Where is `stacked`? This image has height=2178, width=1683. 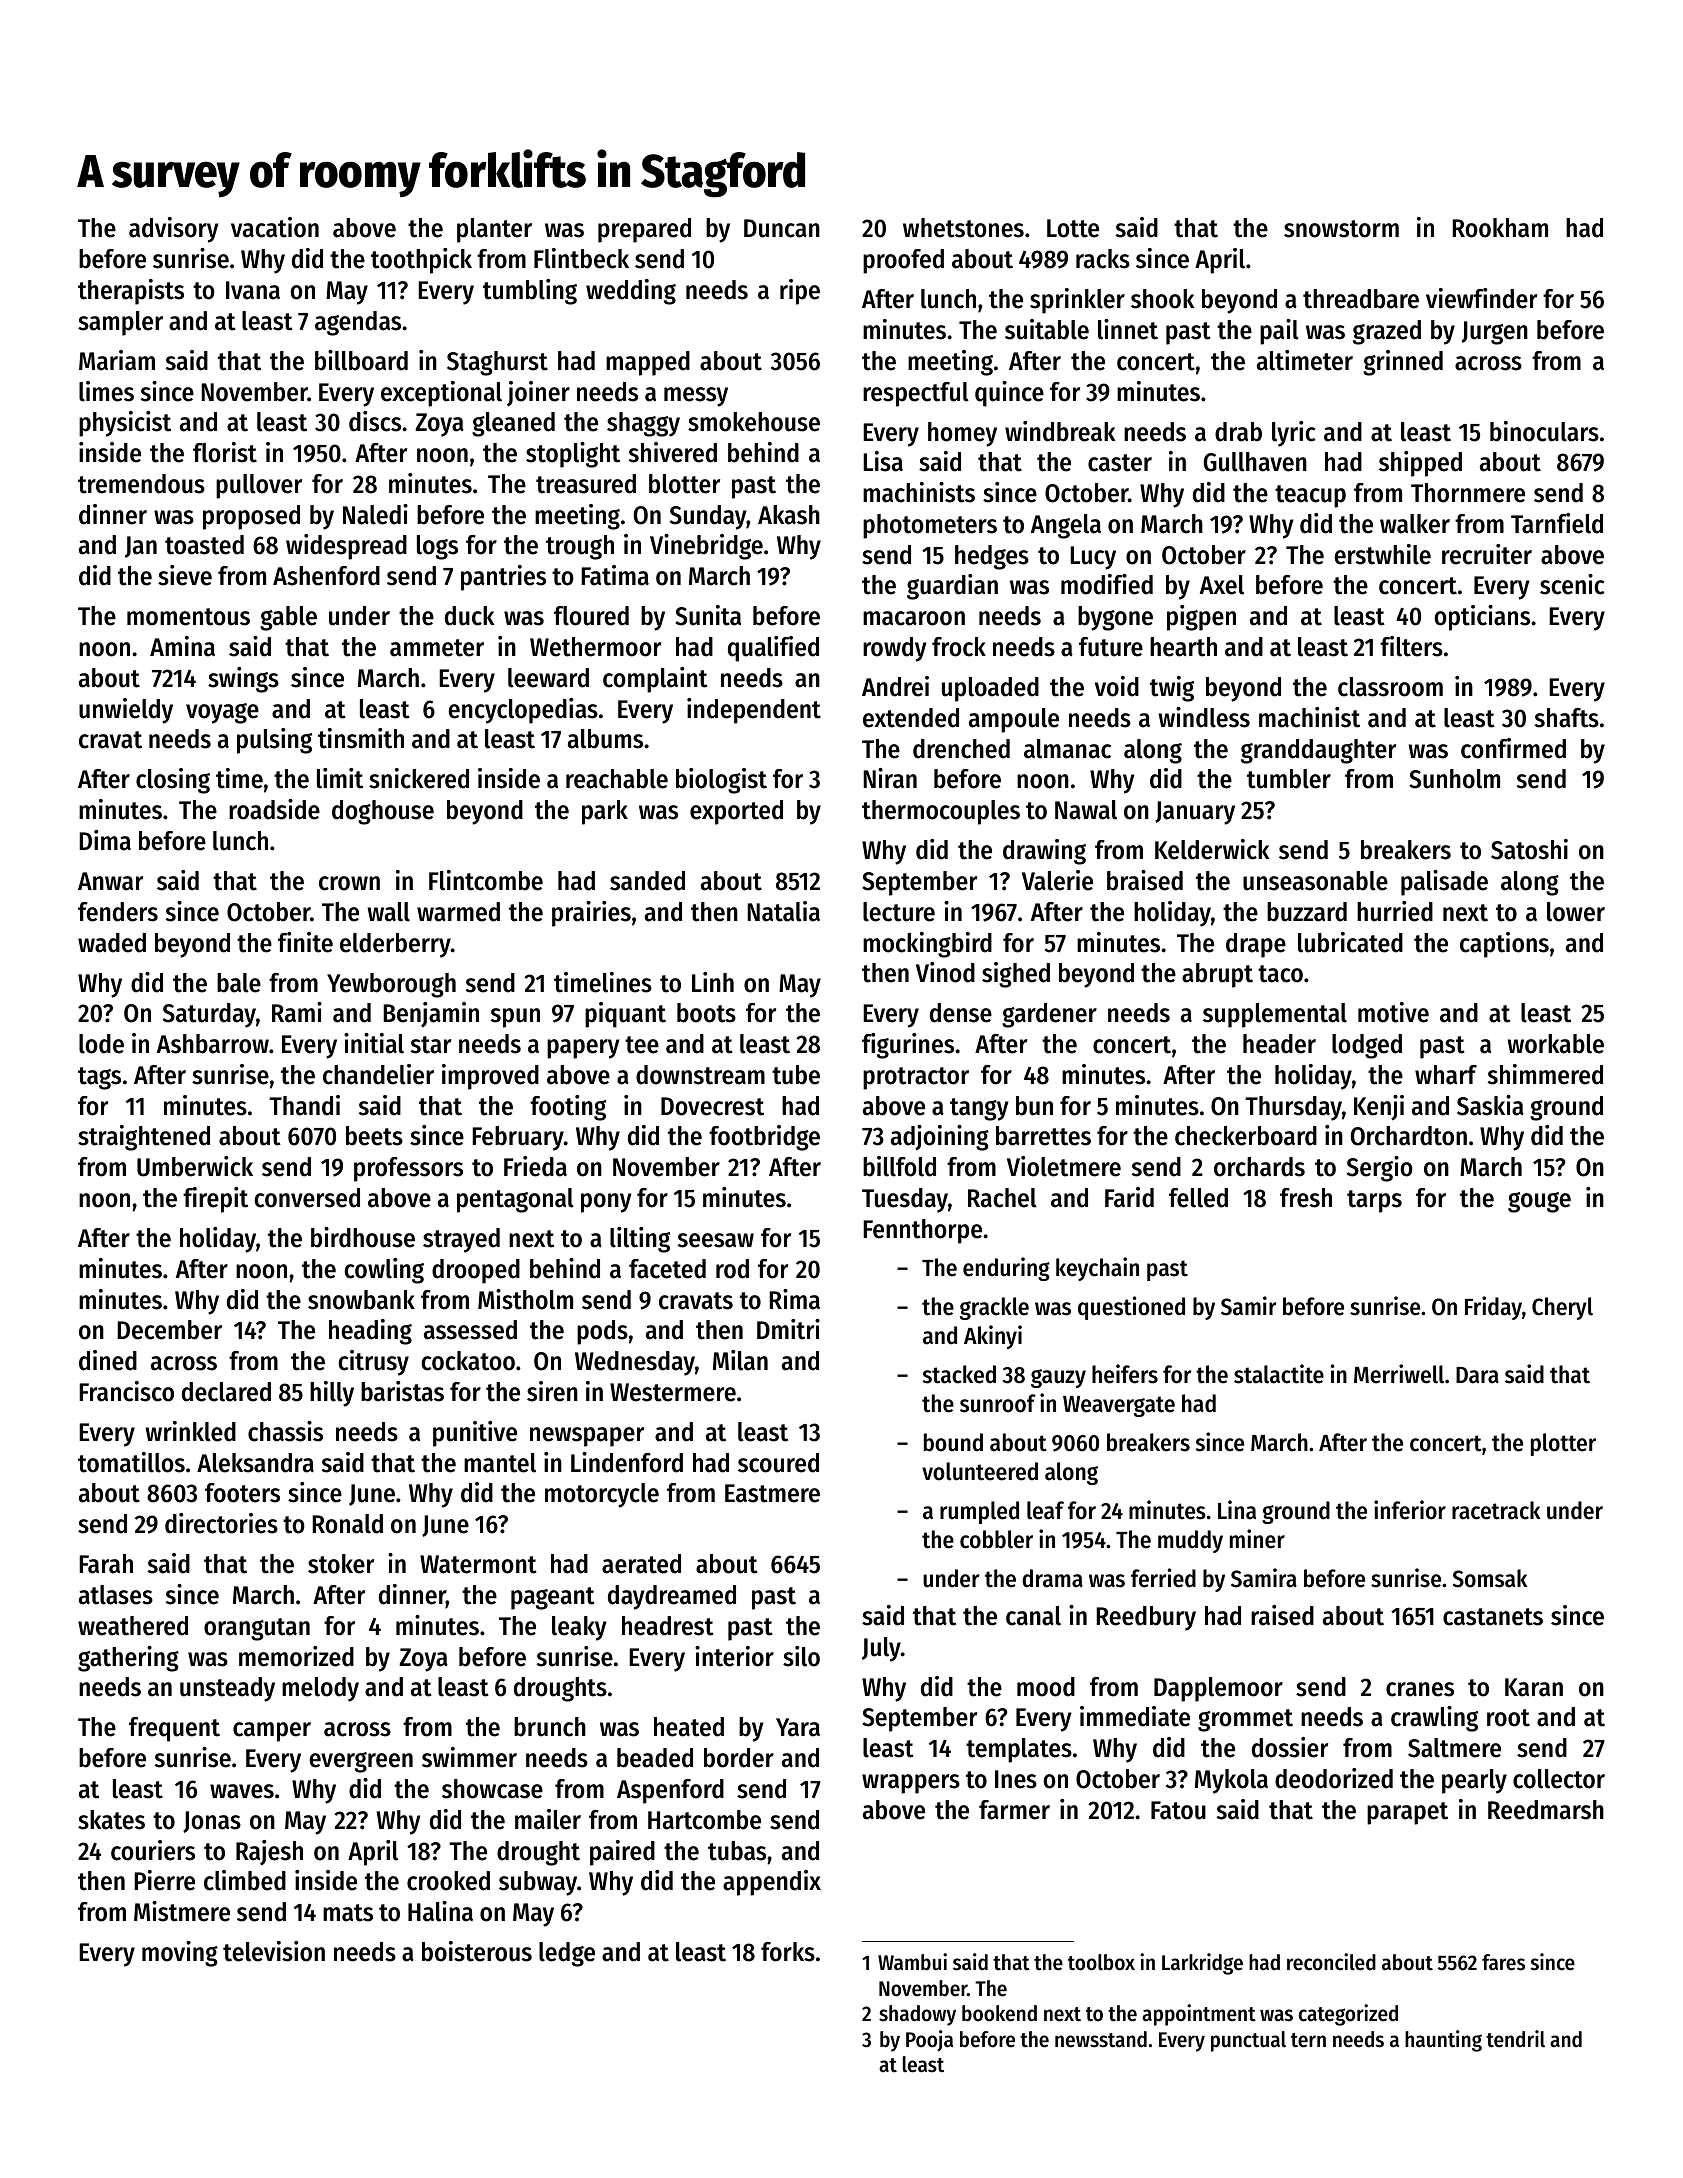 stacked is located at coordinates (959, 1374).
